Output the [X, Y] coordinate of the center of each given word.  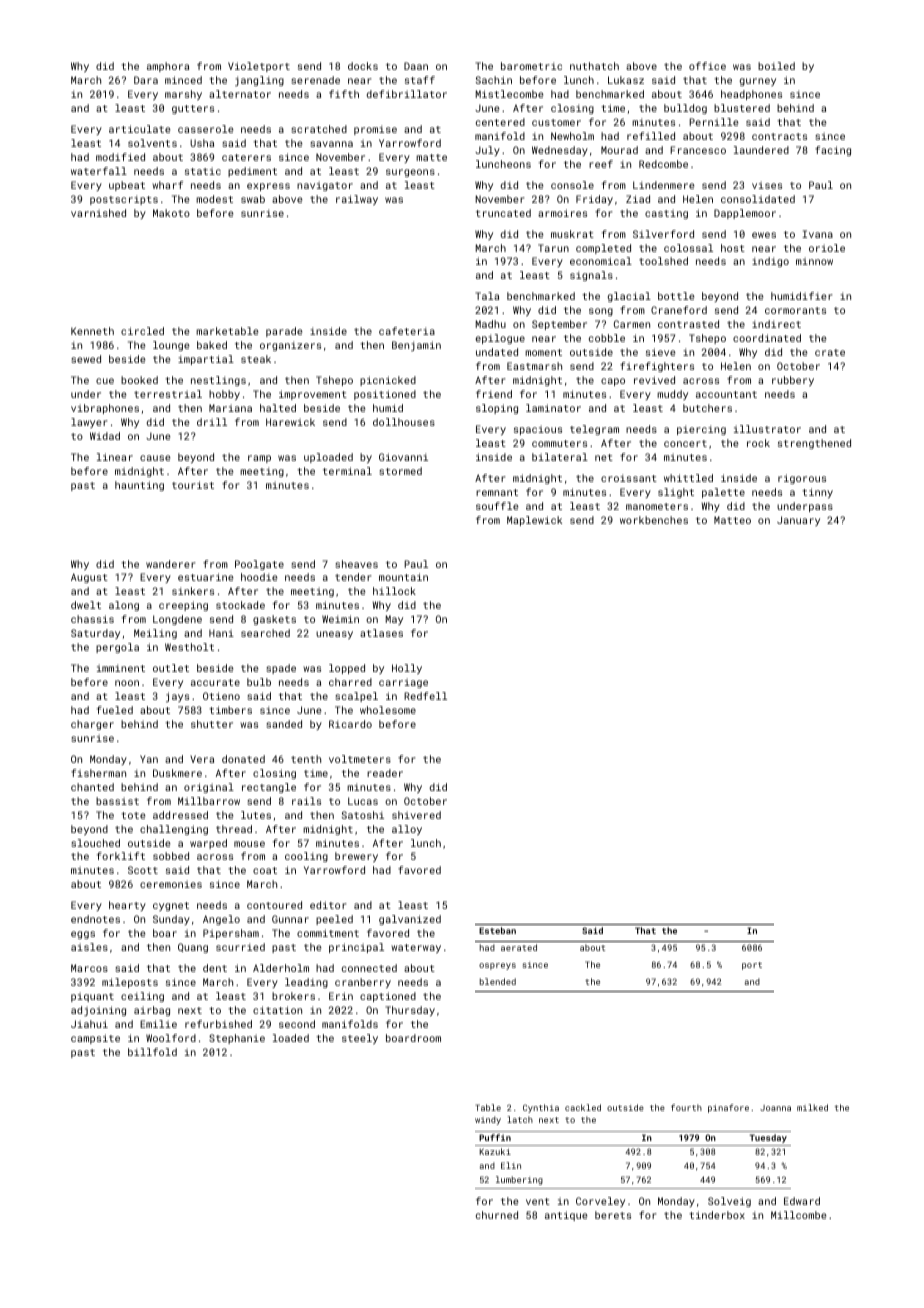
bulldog [685, 109]
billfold [152, 1052]
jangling [259, 81]
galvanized [410, 920]
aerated [519, 947]
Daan [416, 66]
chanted [92, 787]
